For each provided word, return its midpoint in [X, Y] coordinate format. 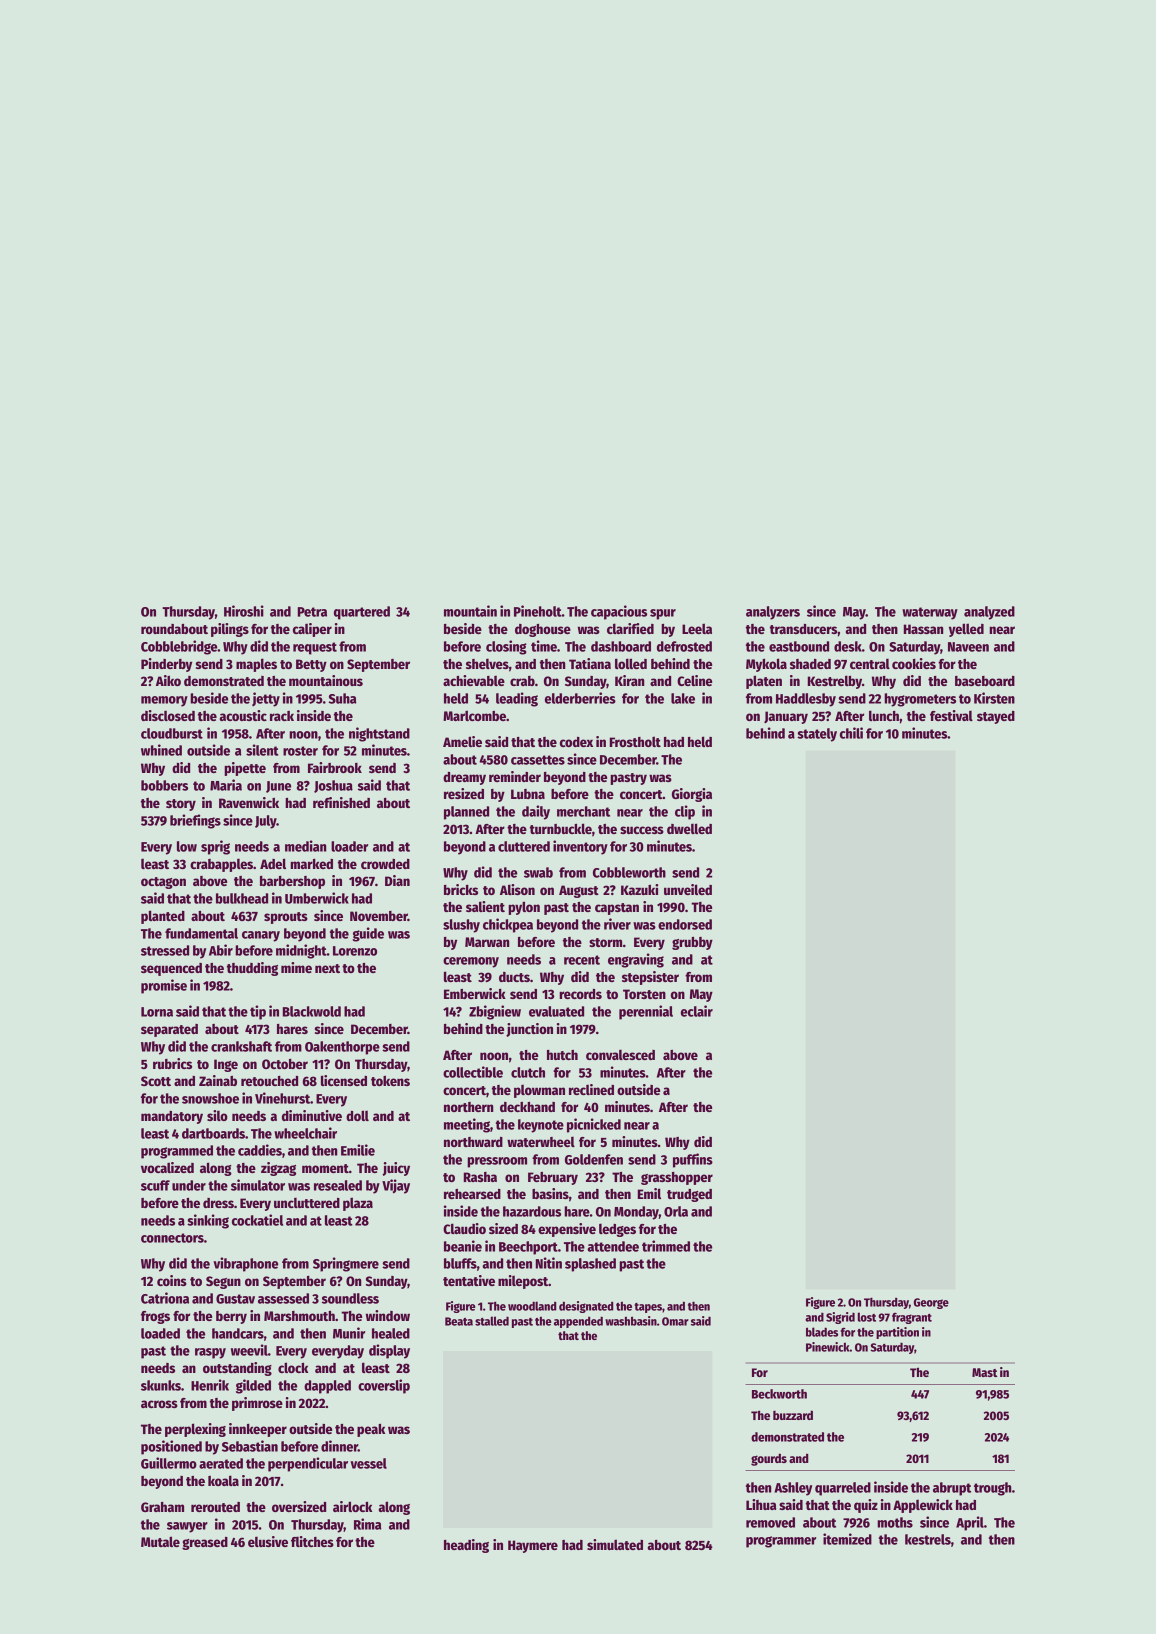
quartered [362, 613]
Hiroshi [244, 611]
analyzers [773, 613]
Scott [156, 1081]
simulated [615, 1544]
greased [205, 1543]
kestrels [928, 1539]
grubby [692, 943]
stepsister [650, 978]
